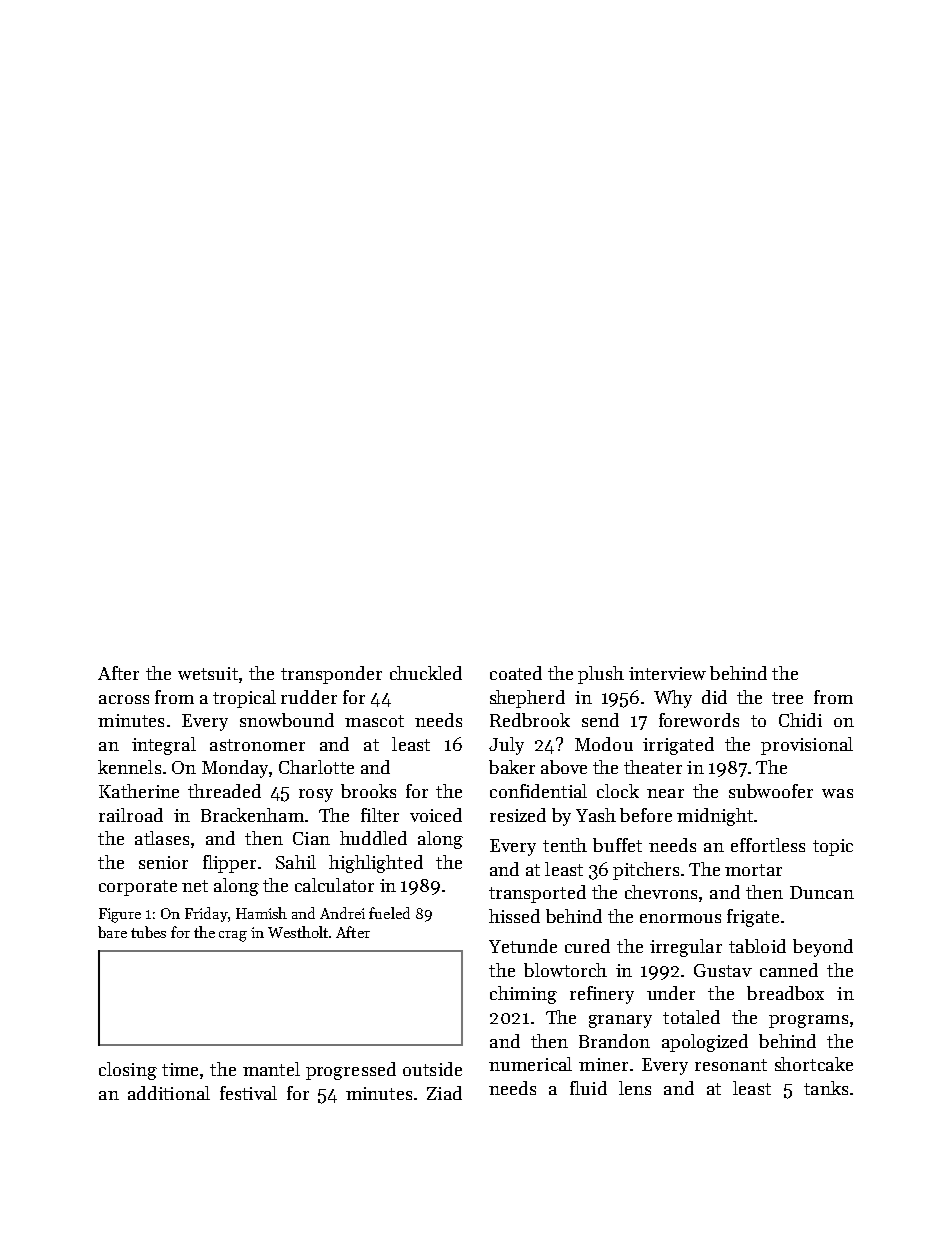 This screenshot has width=952, height=1233. Describe the element at coordinates (248, 1093) in the screenshot. I see `festival` at that location.
